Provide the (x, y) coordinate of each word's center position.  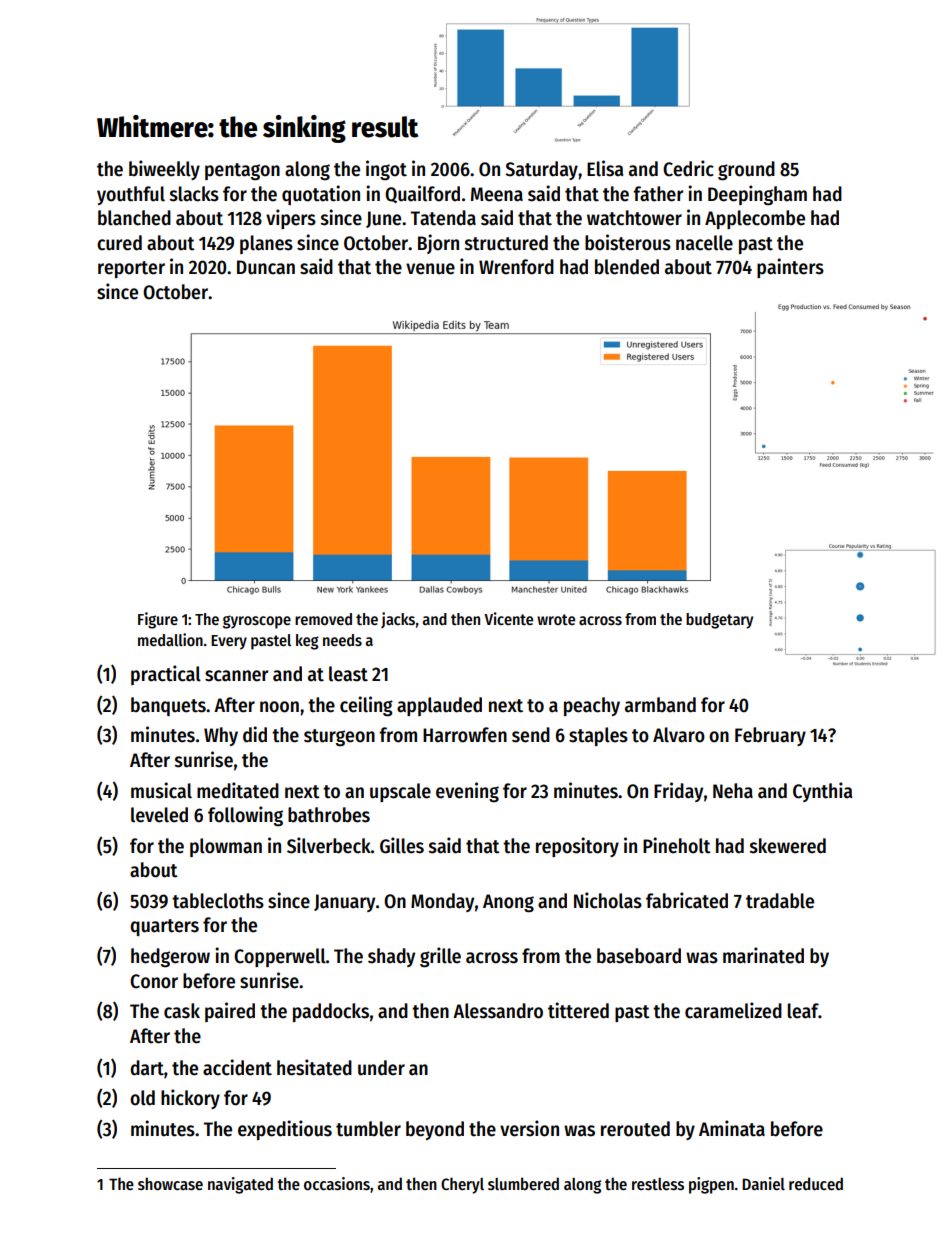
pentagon (242, 172)
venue (430, 269)
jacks (398, 620)
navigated (240, 1185)
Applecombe (755, 219)
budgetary (719, 621)
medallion (170, 639)
